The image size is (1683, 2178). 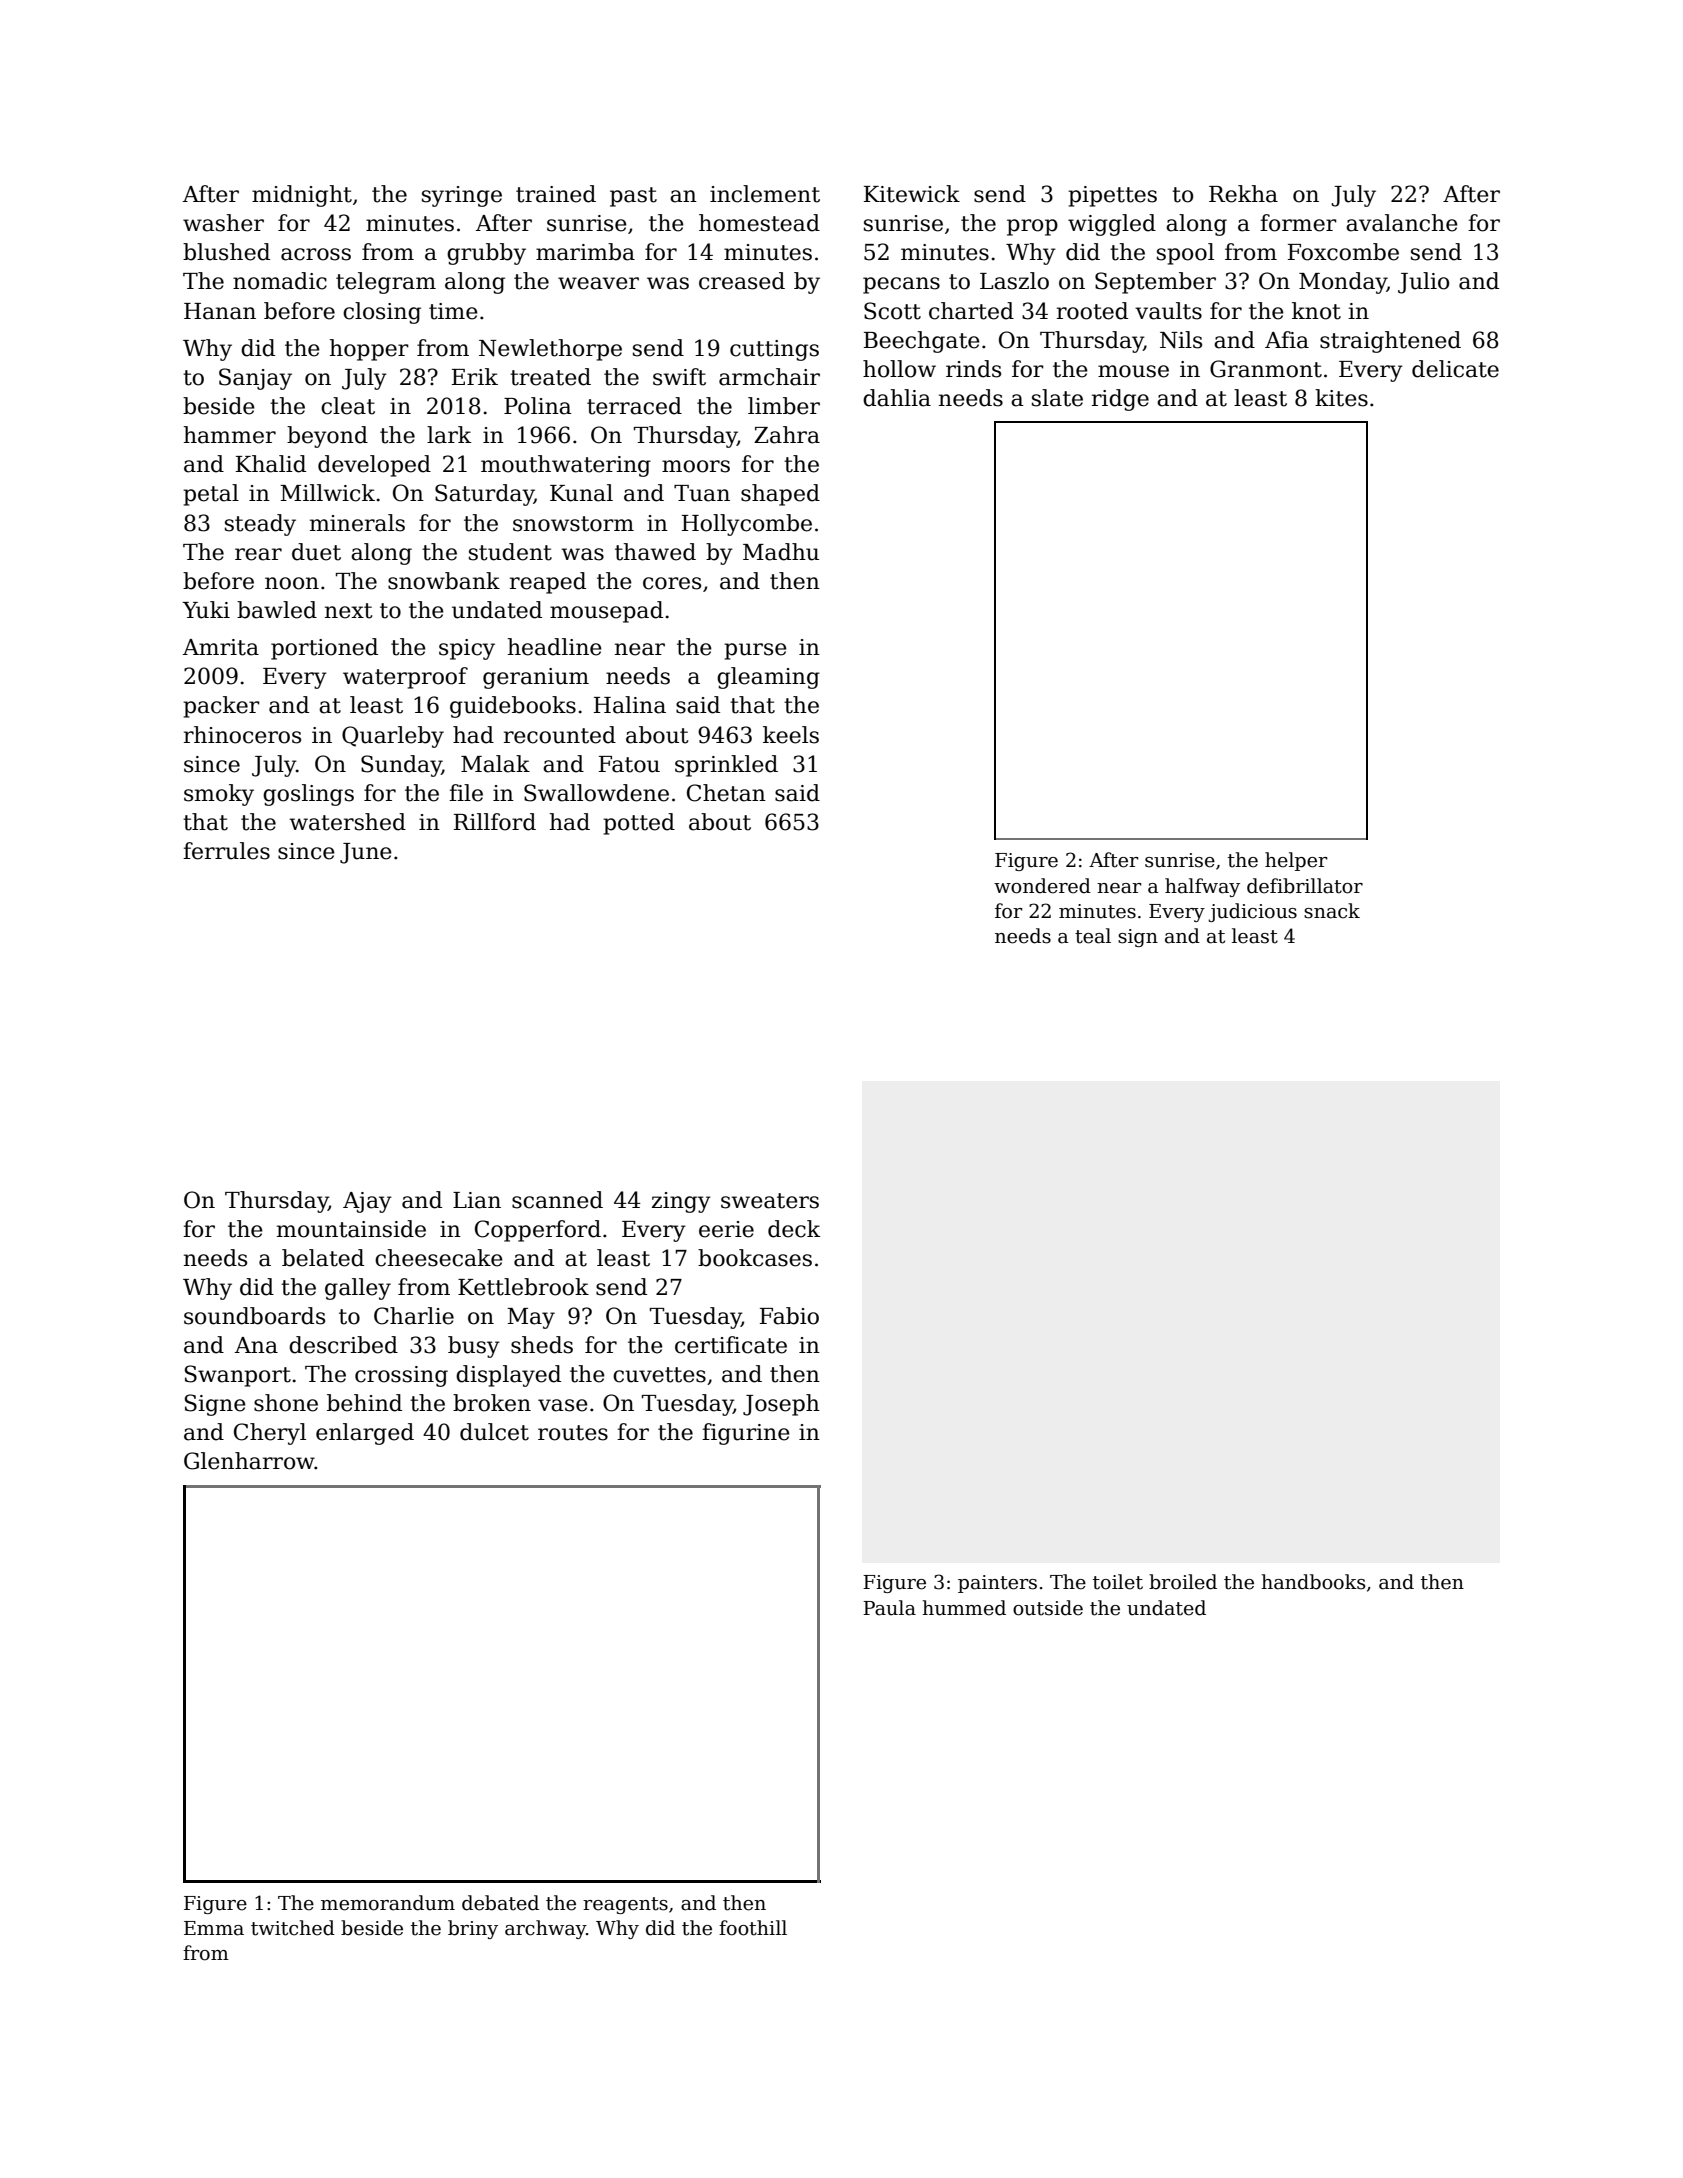 What do you see at coordinates (1014, 281) in the image?
I see `Laszlo` at bounding box center [1014, 281].
